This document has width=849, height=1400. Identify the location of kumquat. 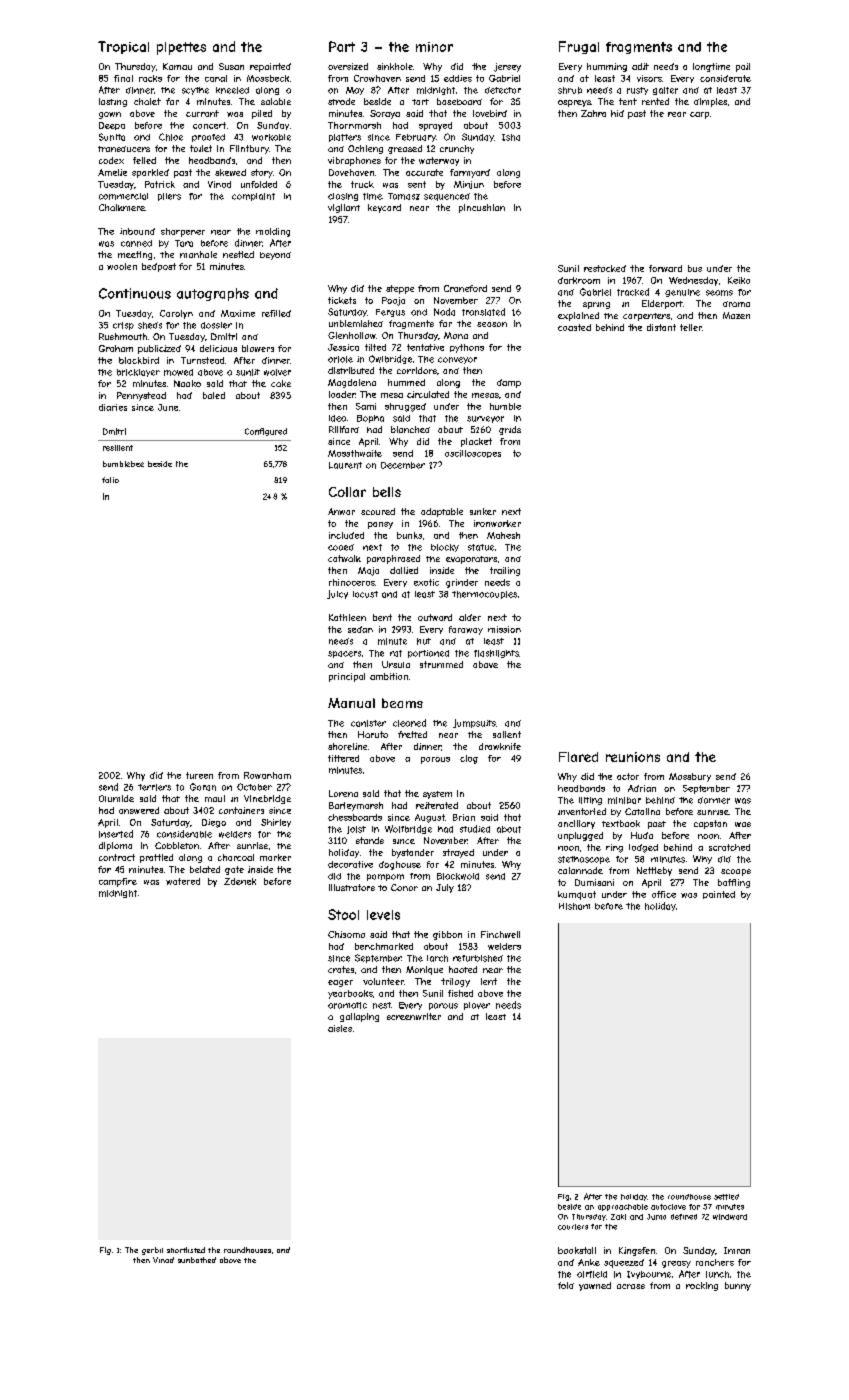
(577, 895).
